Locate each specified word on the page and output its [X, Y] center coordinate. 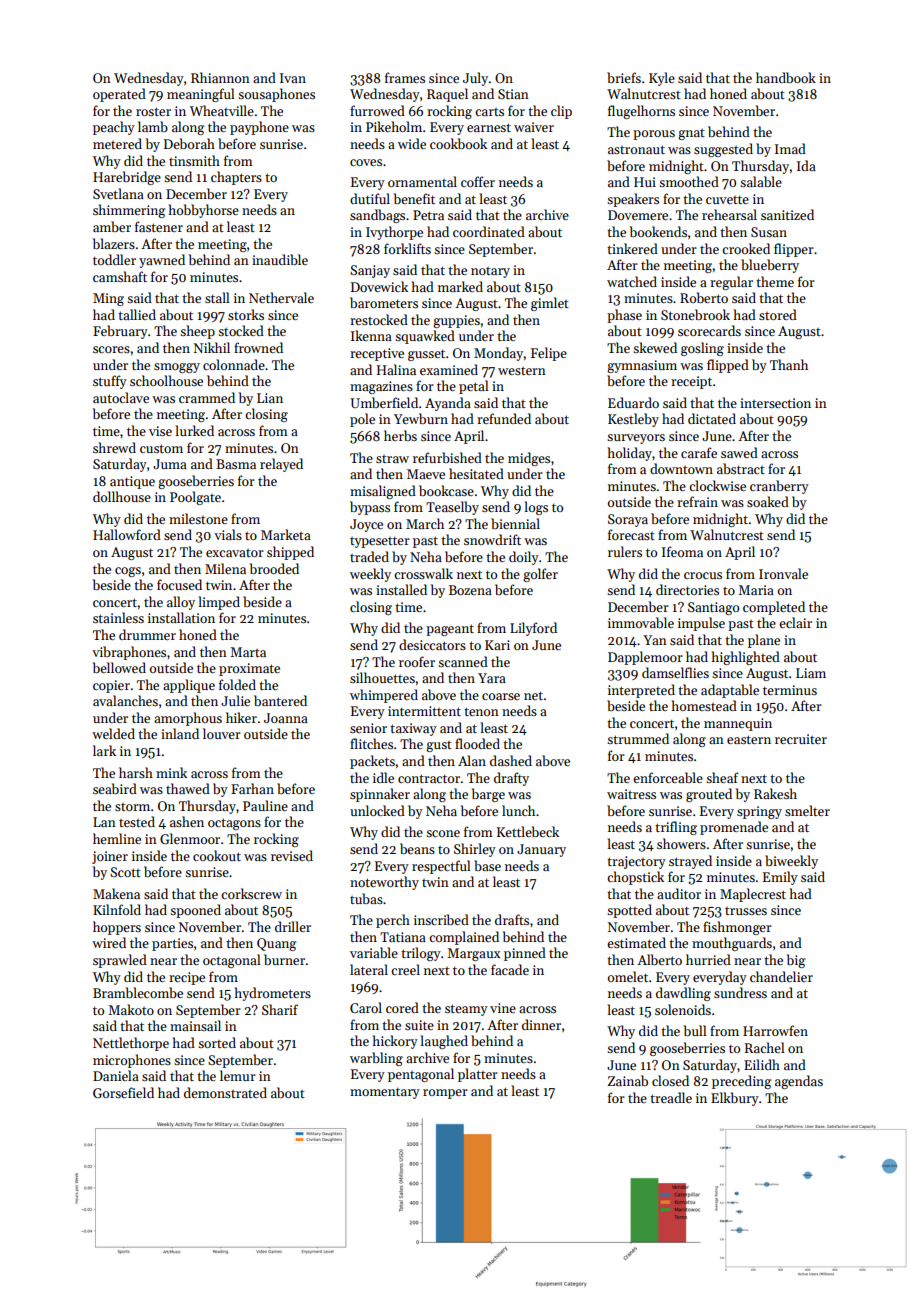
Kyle [662, 79]
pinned [525, 954]
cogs [128, 572]
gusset [426, 355]
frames [405, 77]
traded [369, 556]
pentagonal [421, 1075]
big [796, 961]
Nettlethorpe [131, 1044]
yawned [162, 261]
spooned [195, 911]
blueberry [770, 266]
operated [119, 95]
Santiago [713, 608]
